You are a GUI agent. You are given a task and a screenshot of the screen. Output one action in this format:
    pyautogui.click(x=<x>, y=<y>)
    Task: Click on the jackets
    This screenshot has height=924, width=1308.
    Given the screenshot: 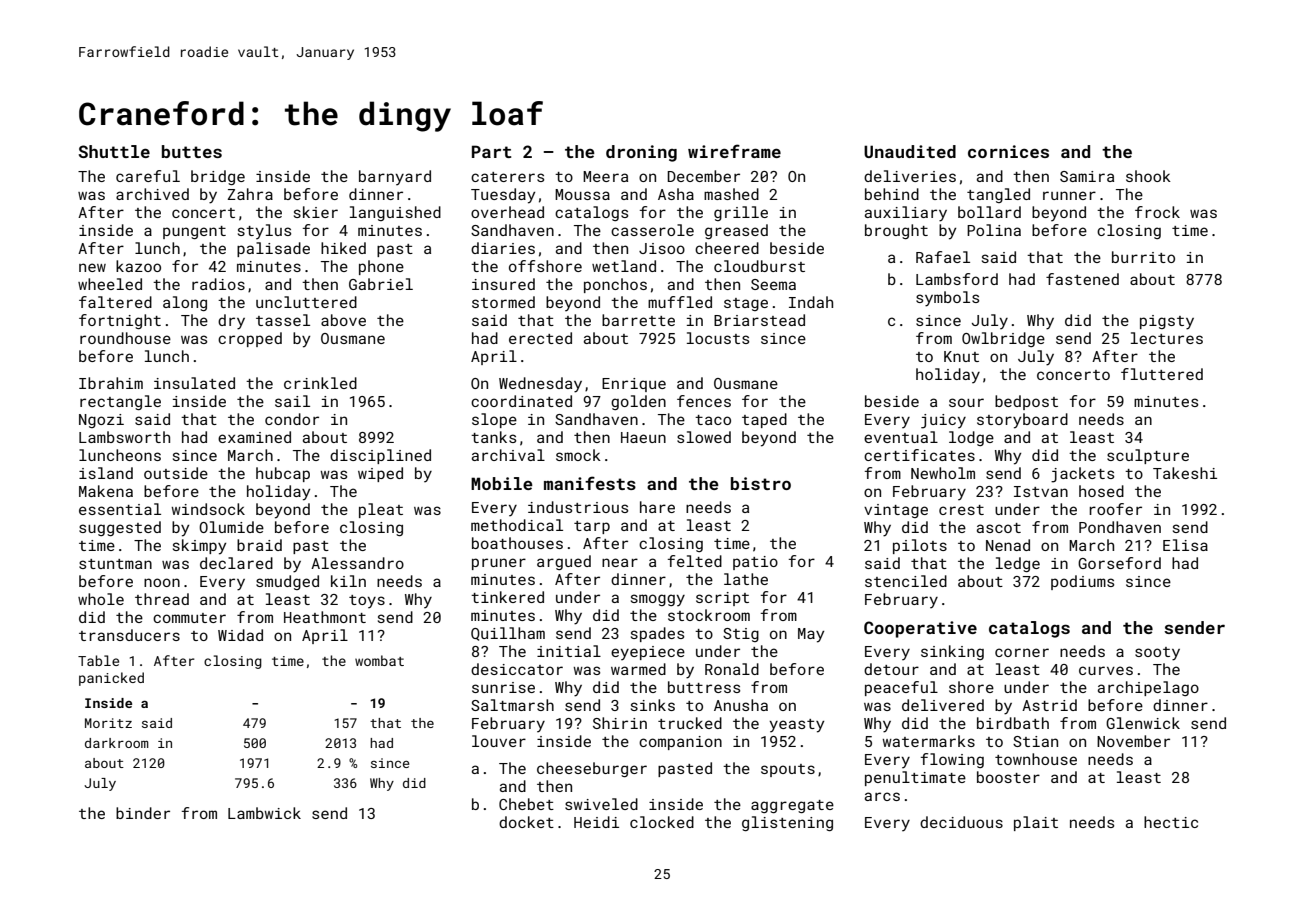 What is the action you would take?
    pyautogui.click(x=1082, y=475)
